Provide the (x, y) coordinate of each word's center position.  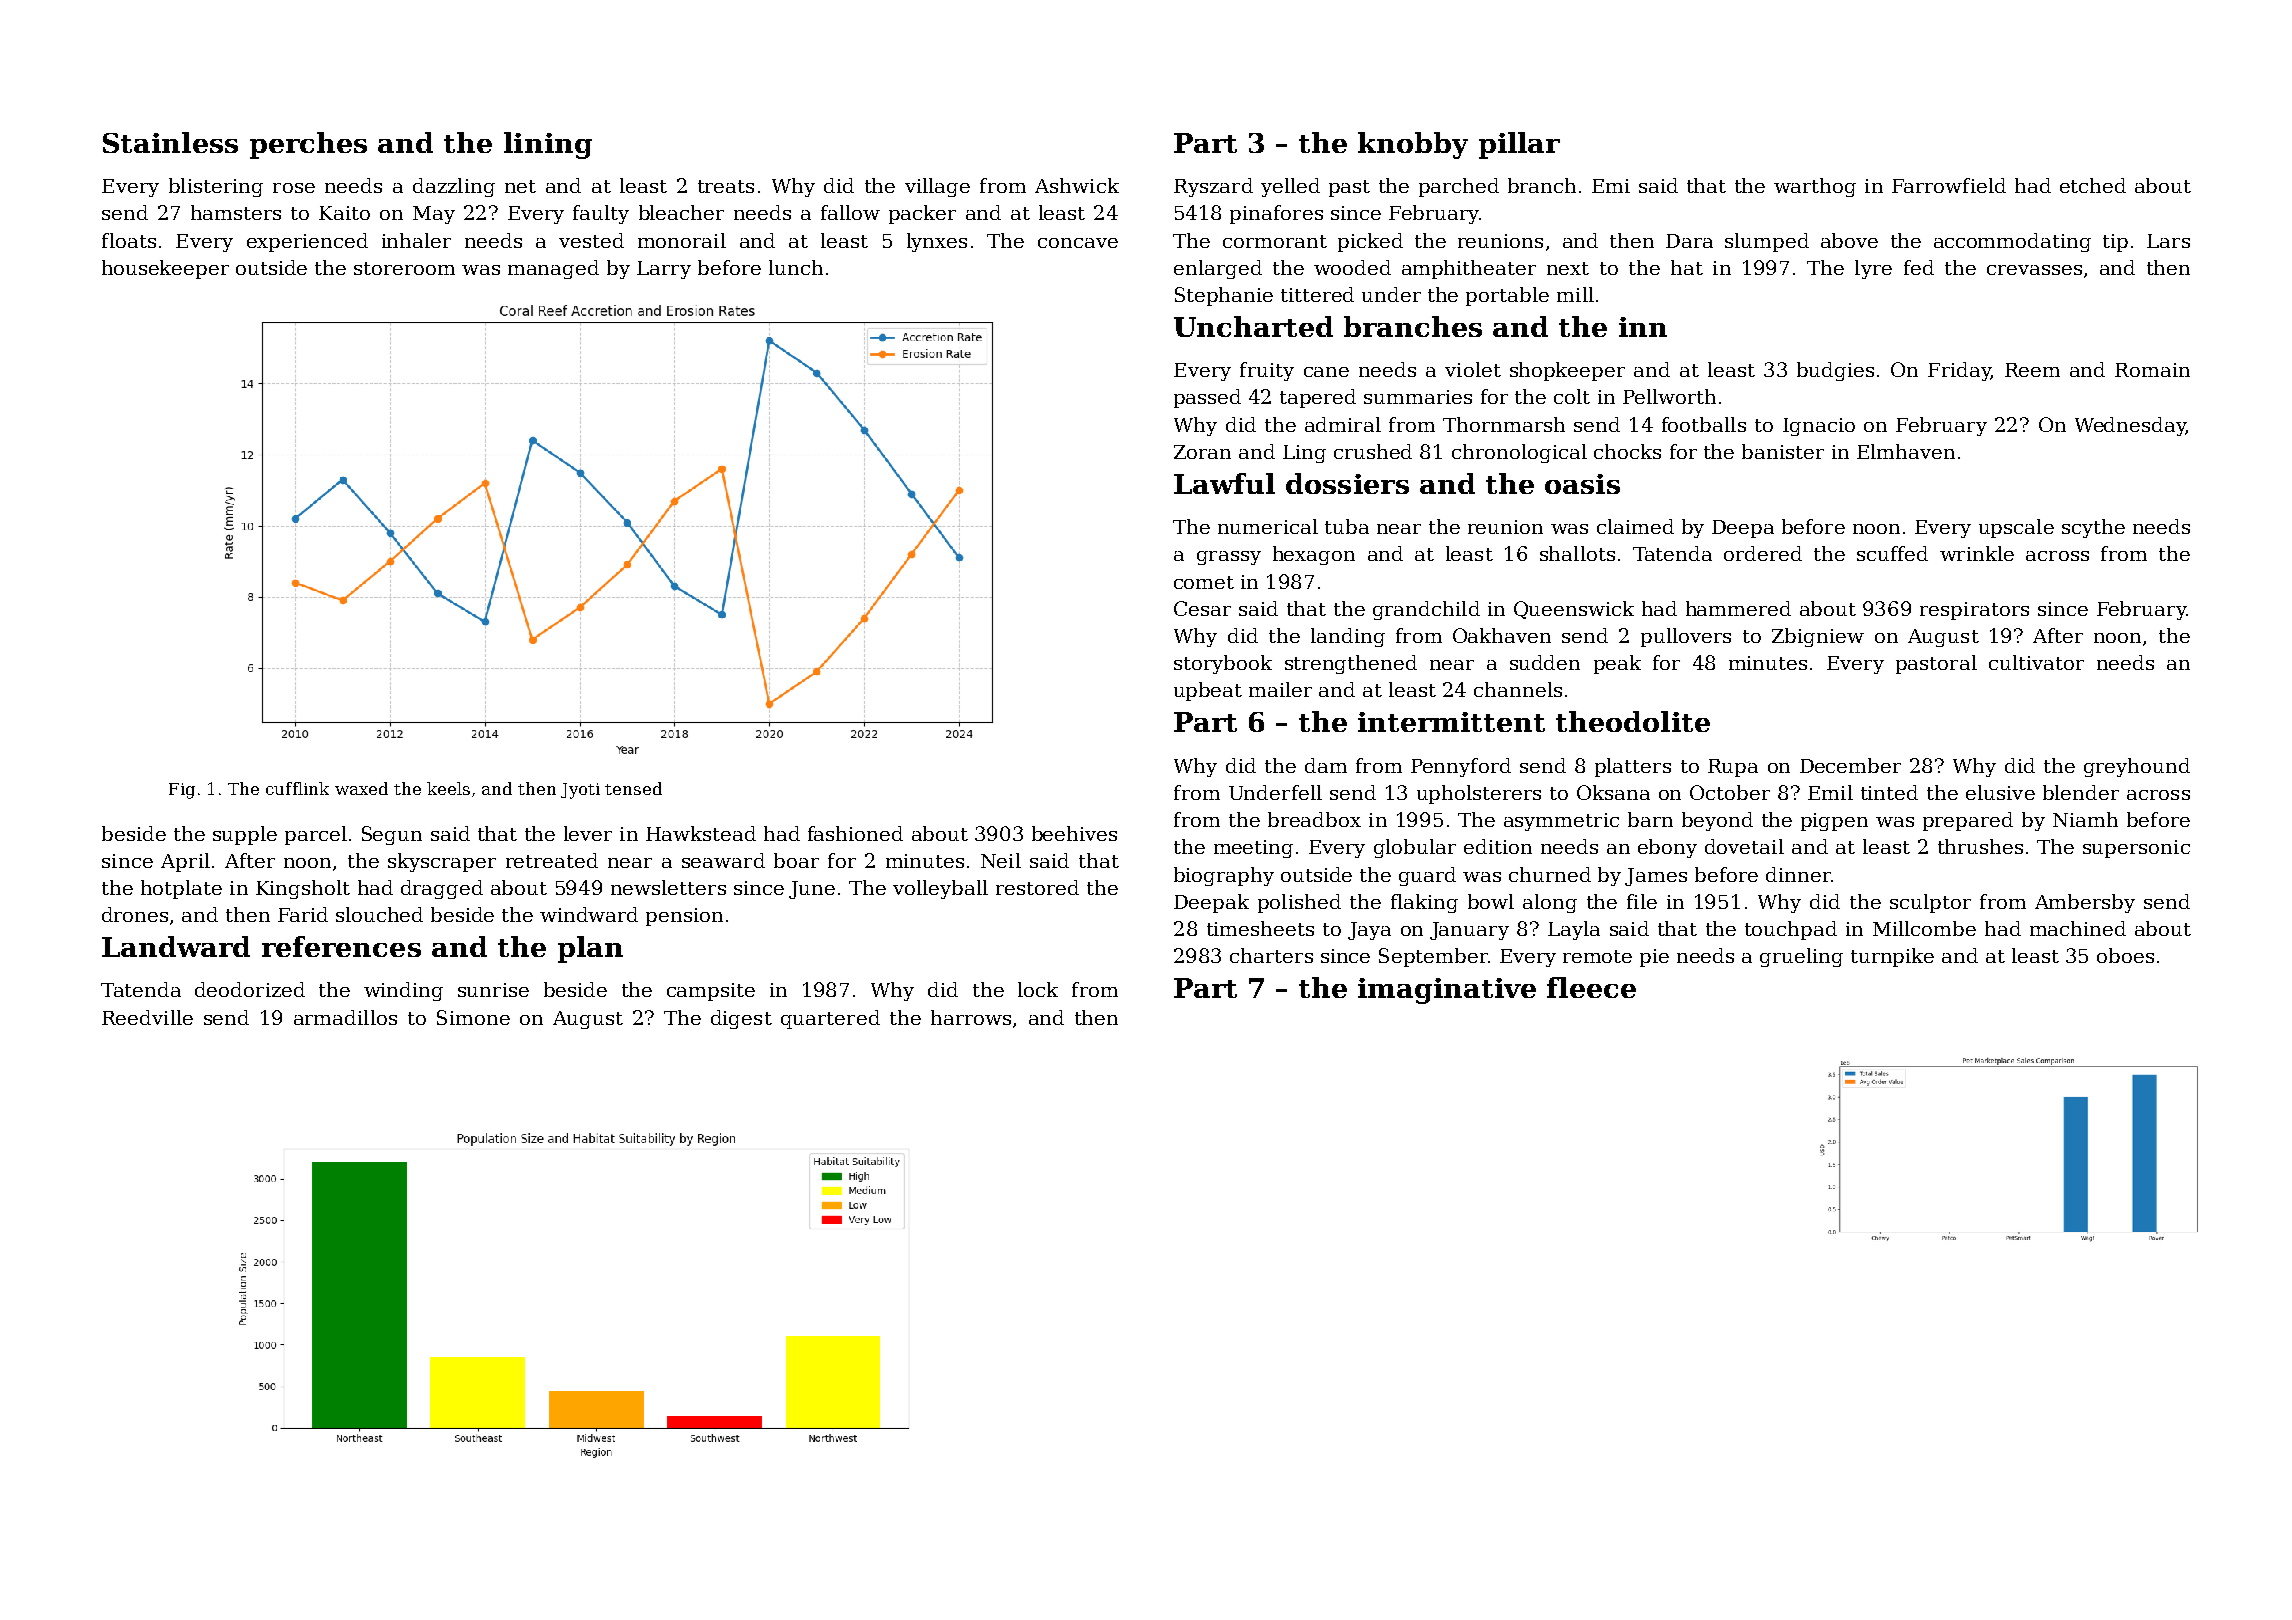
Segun (392, 835)
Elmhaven (1906, 451)
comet (1204, 582)
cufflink (297, 788)
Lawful (1224, 483)
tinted (1889, 792)
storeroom (404, 268)
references (341, 946)
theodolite (1633, 721)
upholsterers (1479, 794)
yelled (1290, 187)
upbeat (1208, 691)
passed (1207, 398)
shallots (1577, 553)
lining (548, 145)
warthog (1815, 187)
